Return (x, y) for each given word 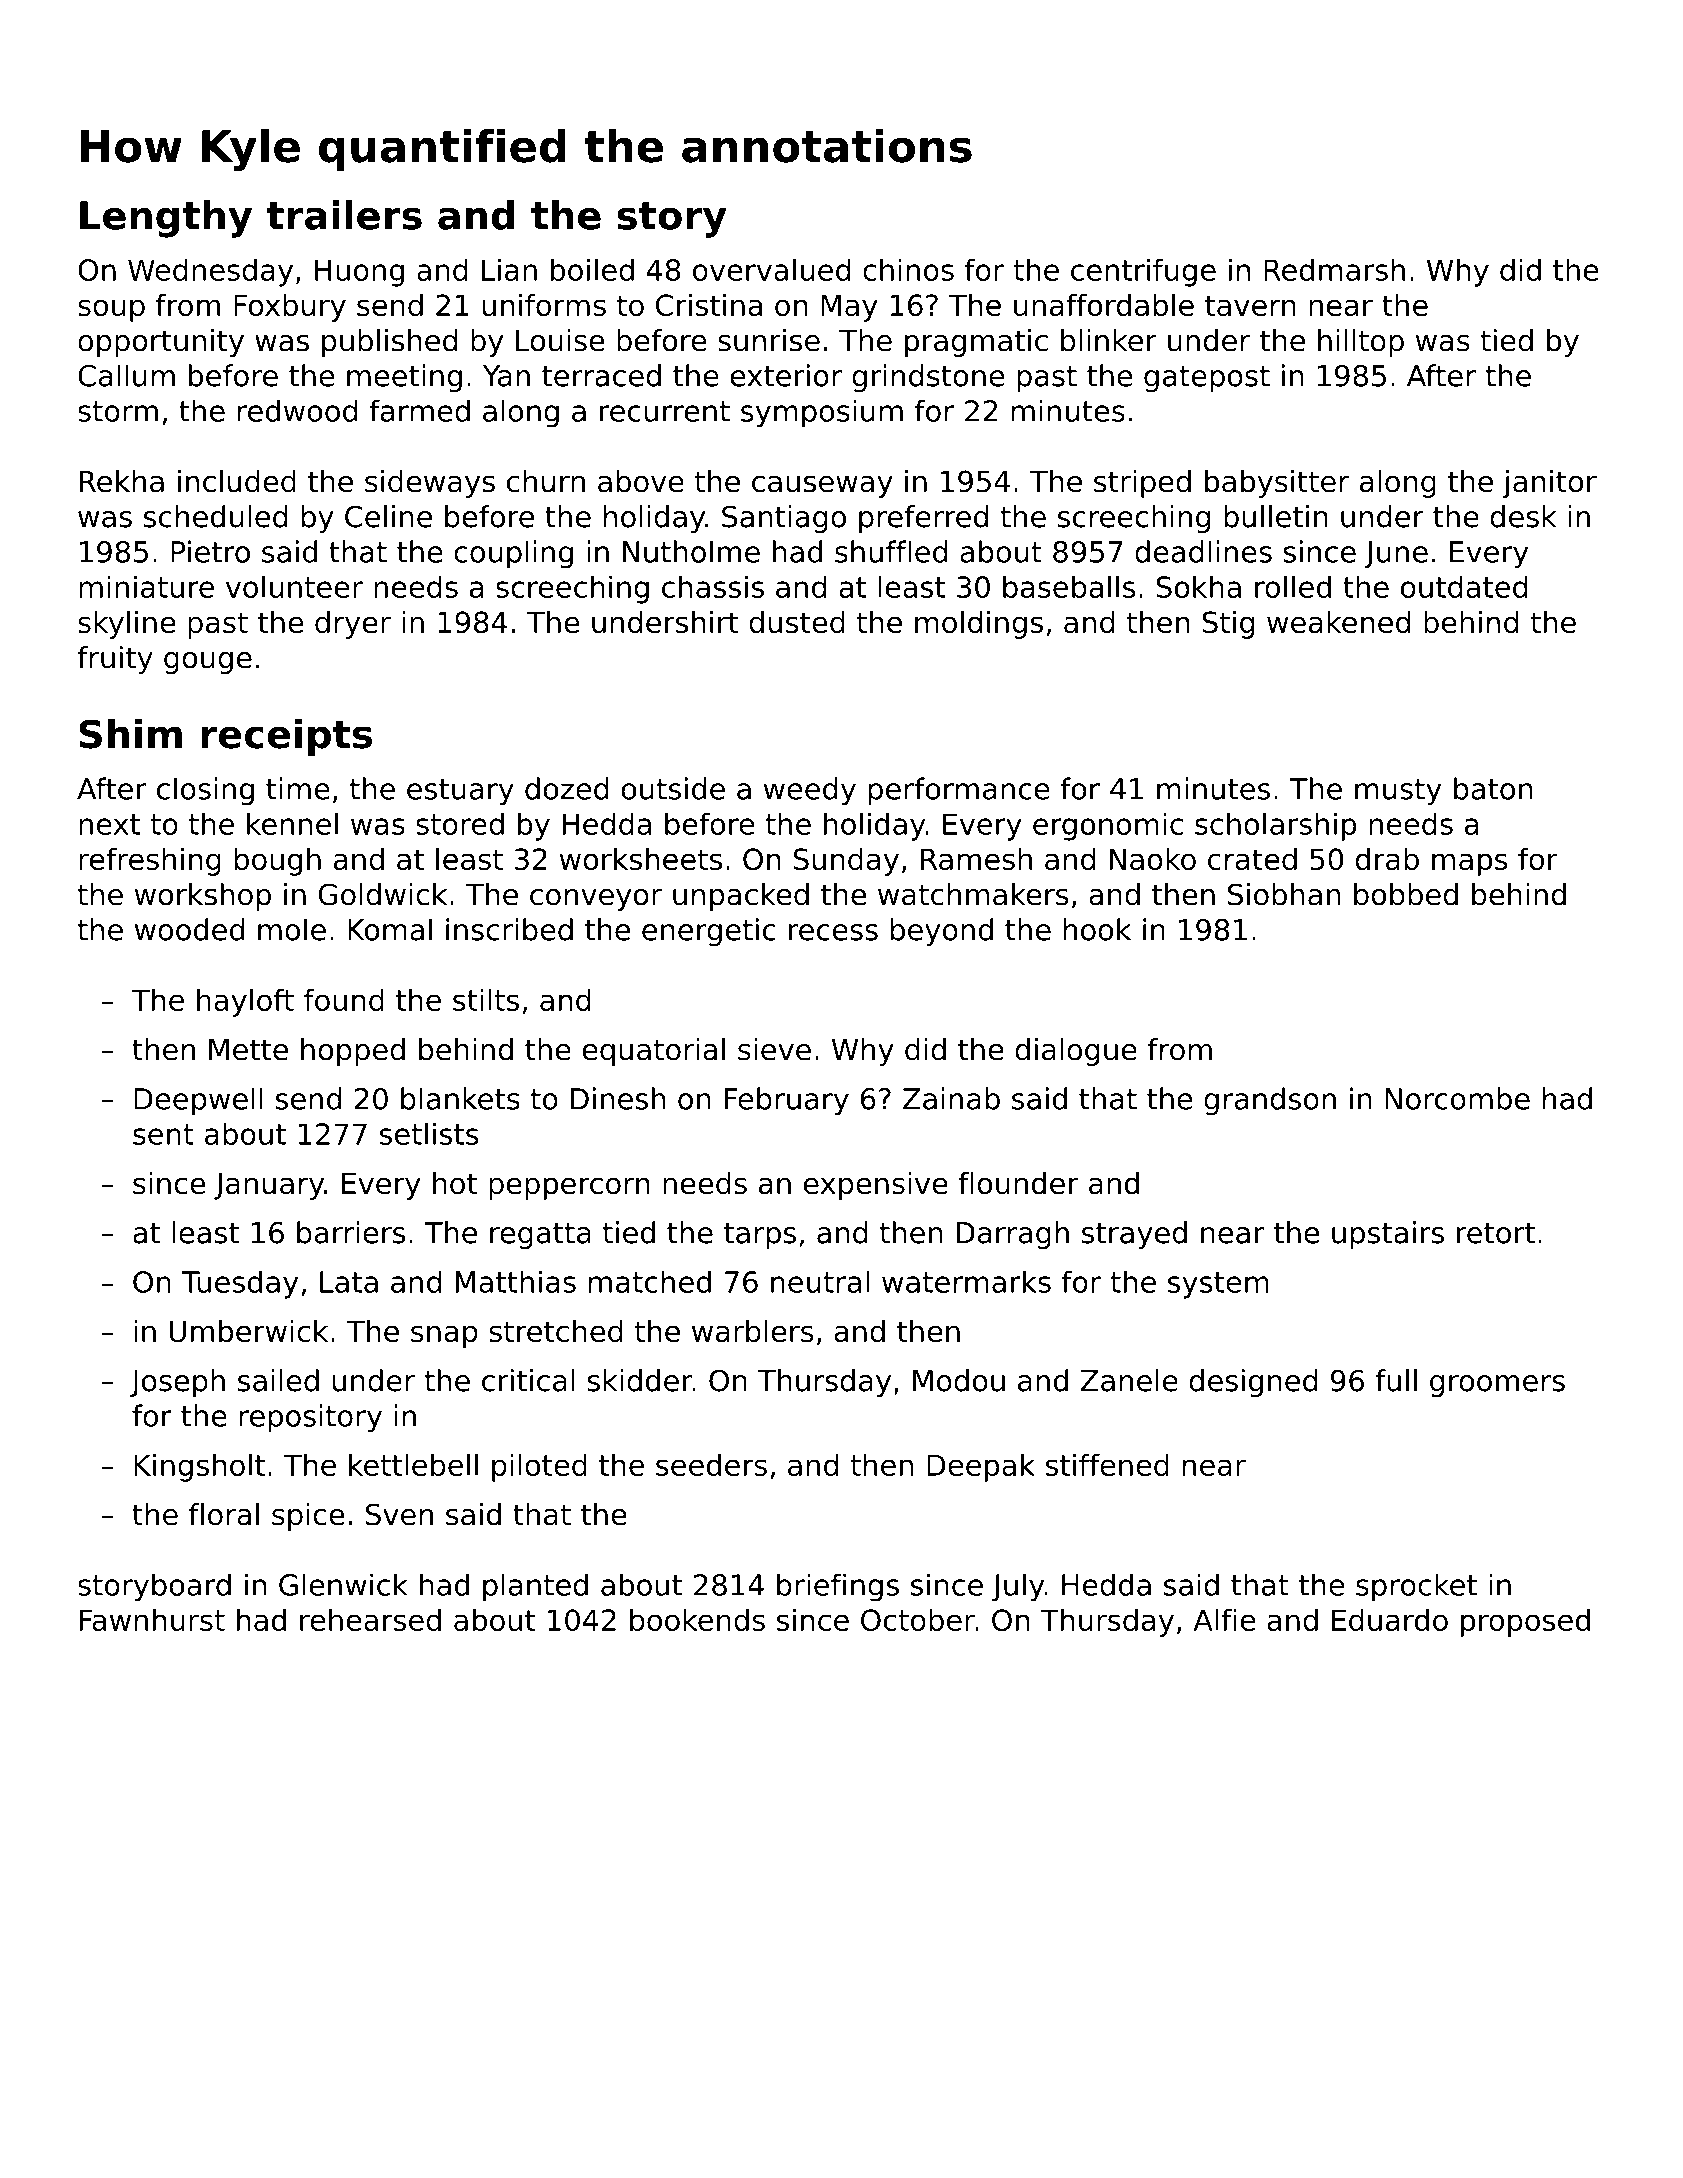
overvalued (771, 269)
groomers (1497, 1386)
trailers (344, 215)
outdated (1464, 586)
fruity (115, 660)
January (269, 1186)
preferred (923, 519)
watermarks (966, 1281)
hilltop (1361, 343)
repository (311, 1418)
